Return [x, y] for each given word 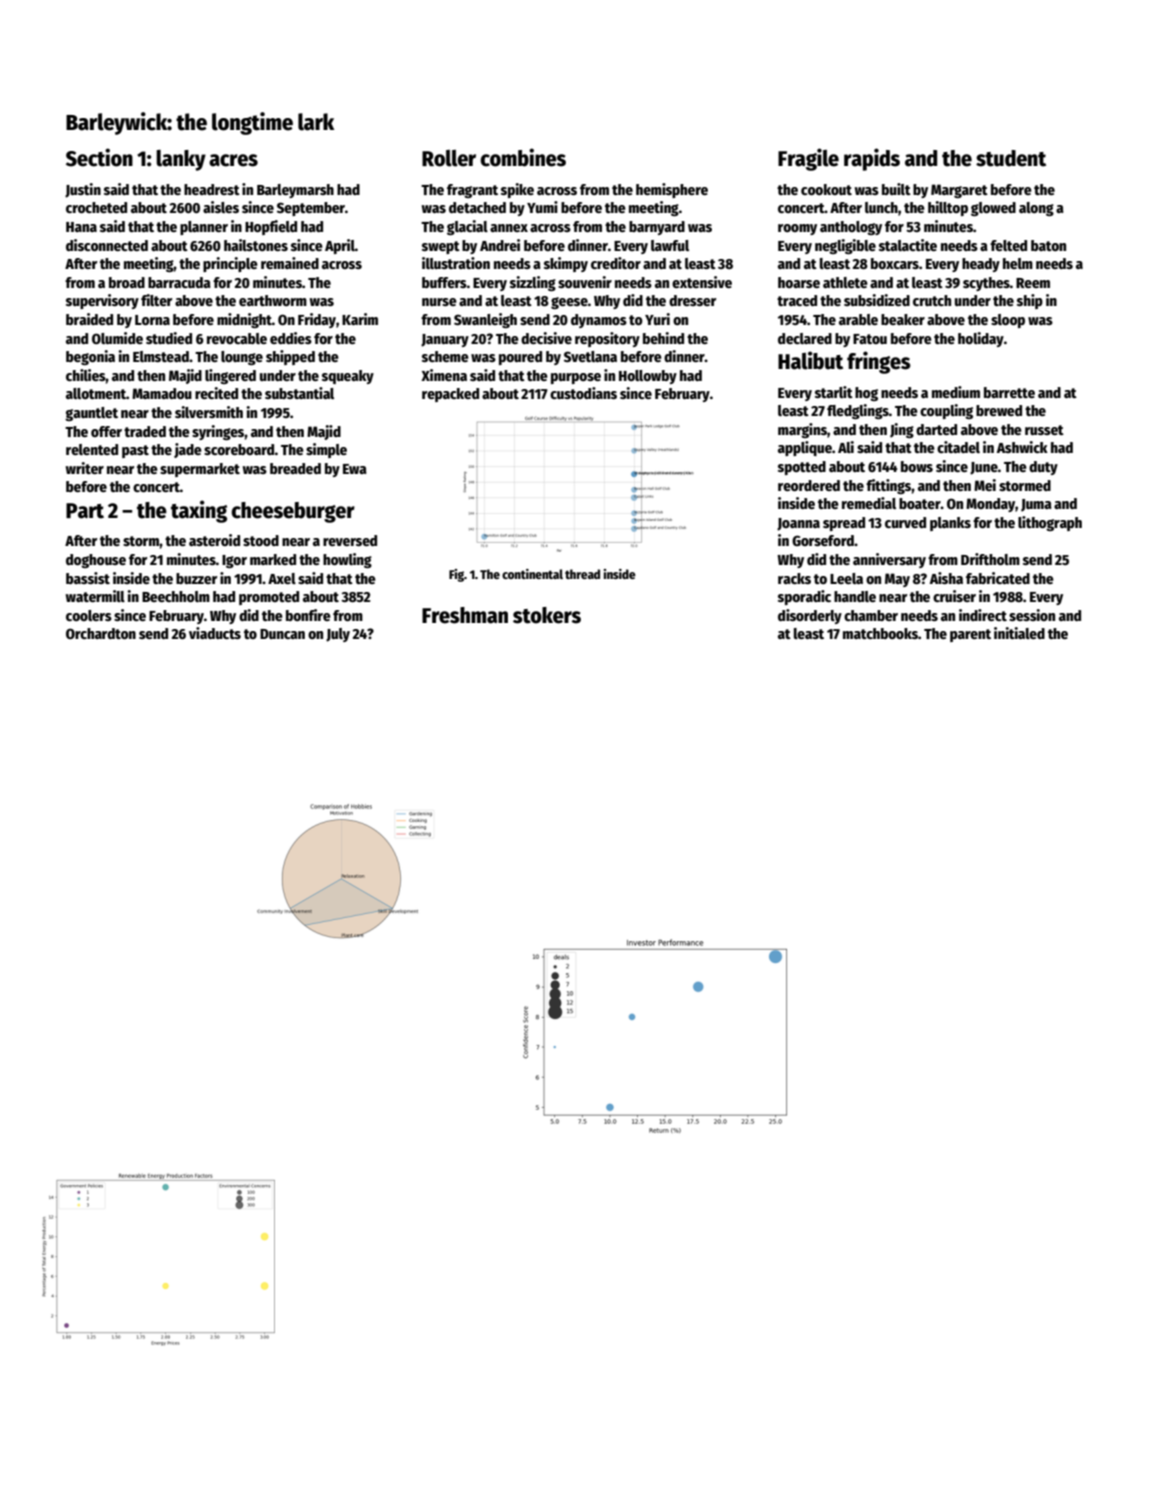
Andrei [500, 245]
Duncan [282, 634]
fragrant [472, 191]
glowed [993, 209]
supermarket [200, 470]
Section [99, 157]
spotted [802, 468]
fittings [889, 486]
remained [290, 263]
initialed [1019, 633]
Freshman [465, 615]
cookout [826, 189]
